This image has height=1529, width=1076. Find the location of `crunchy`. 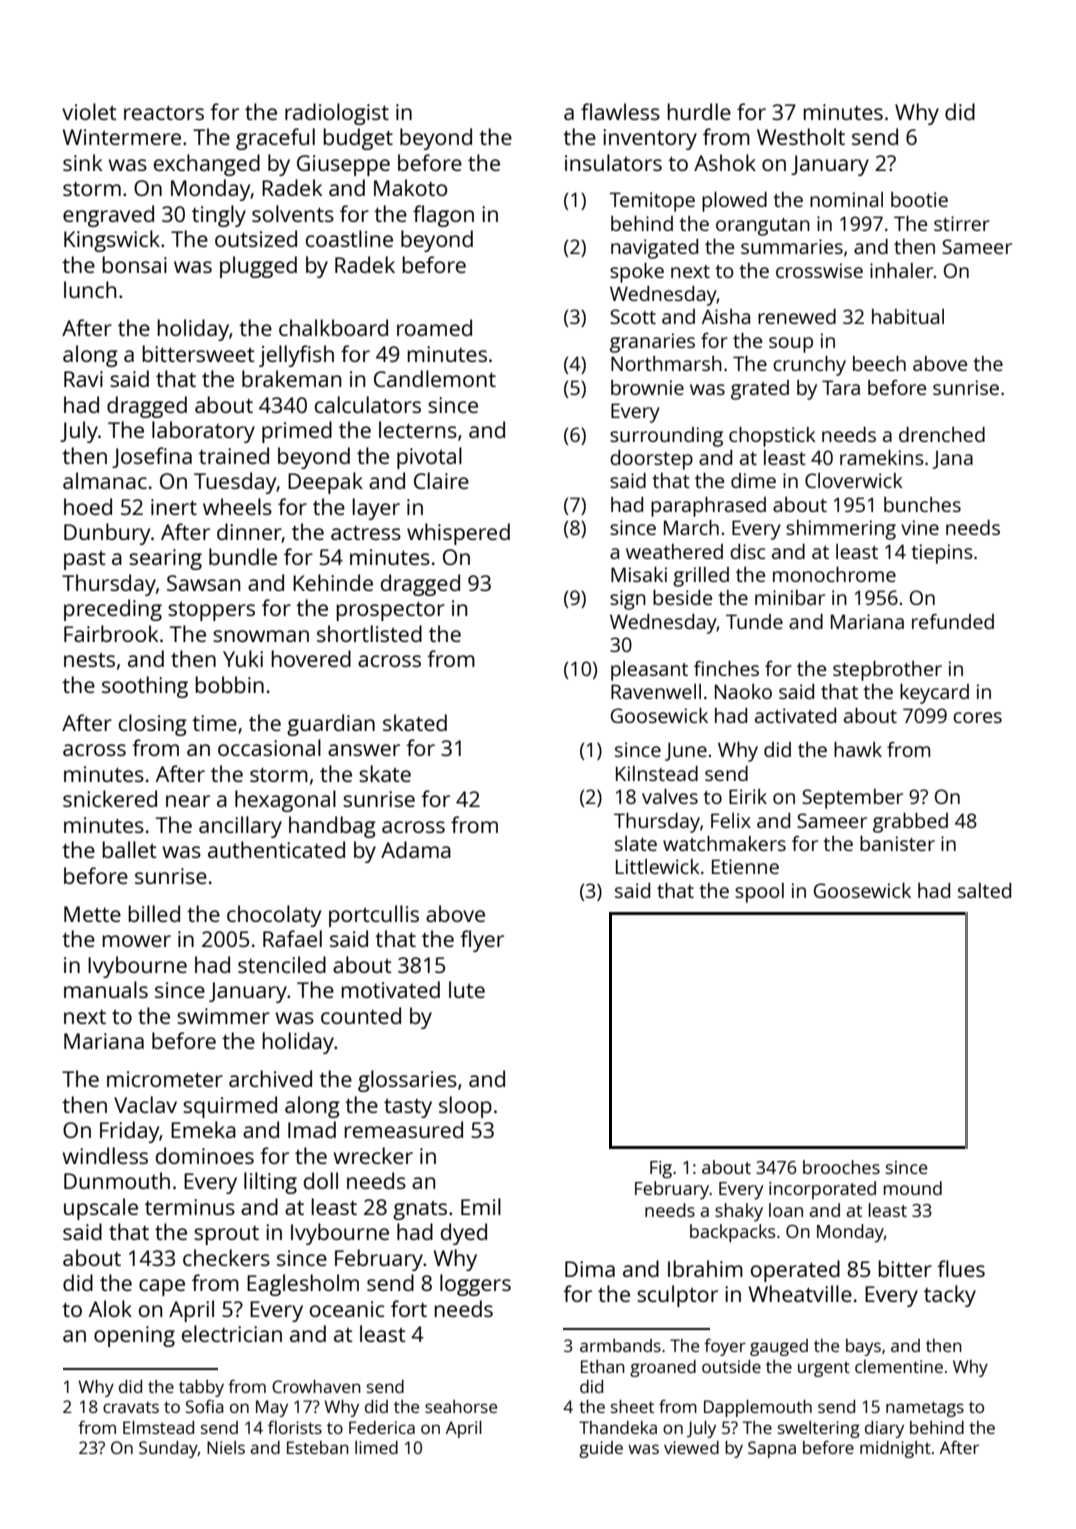

crunchy is located at coordinates (809, 366).
